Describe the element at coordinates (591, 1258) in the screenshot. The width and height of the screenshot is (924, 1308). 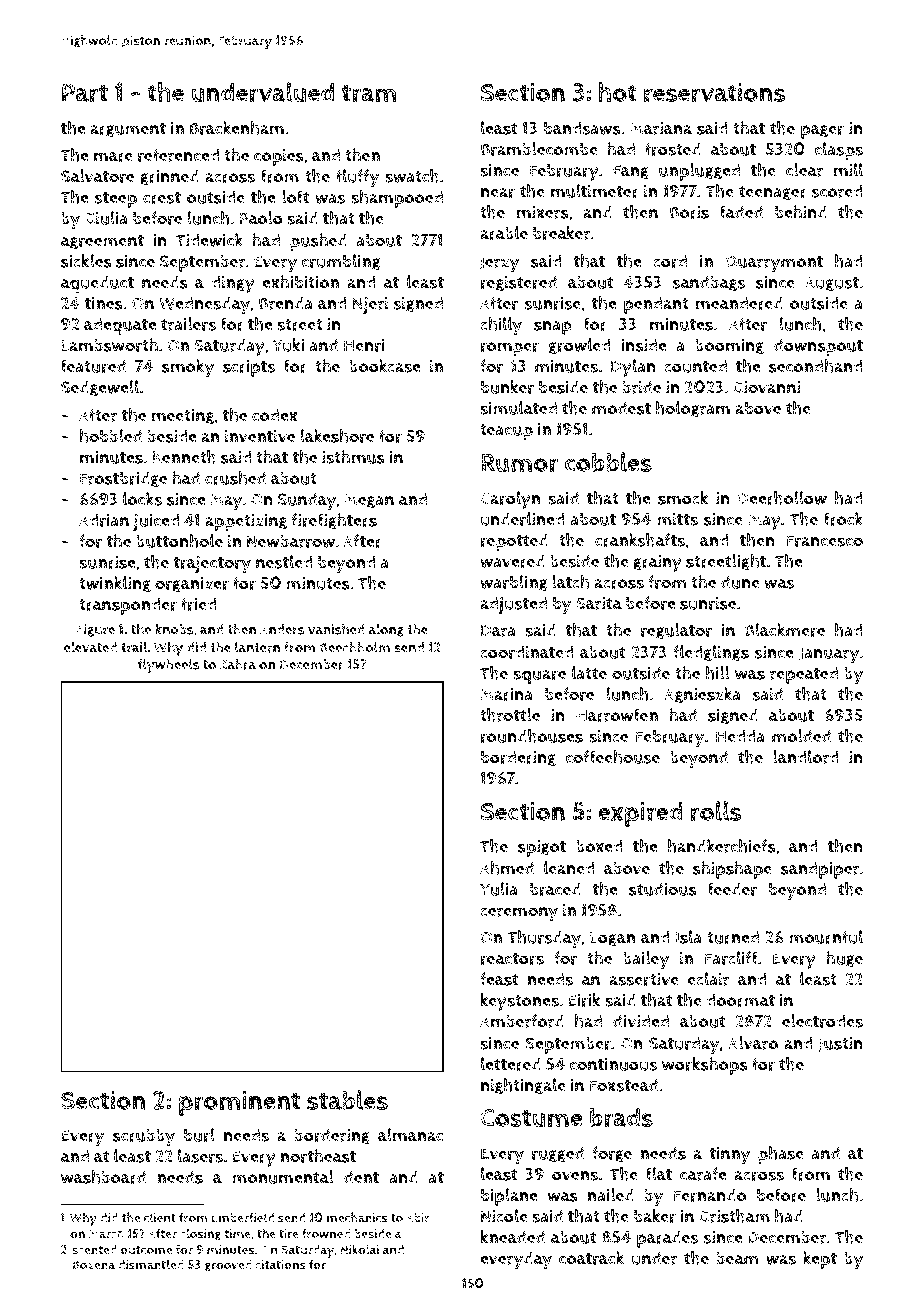
I see `coatrack` at that location.
